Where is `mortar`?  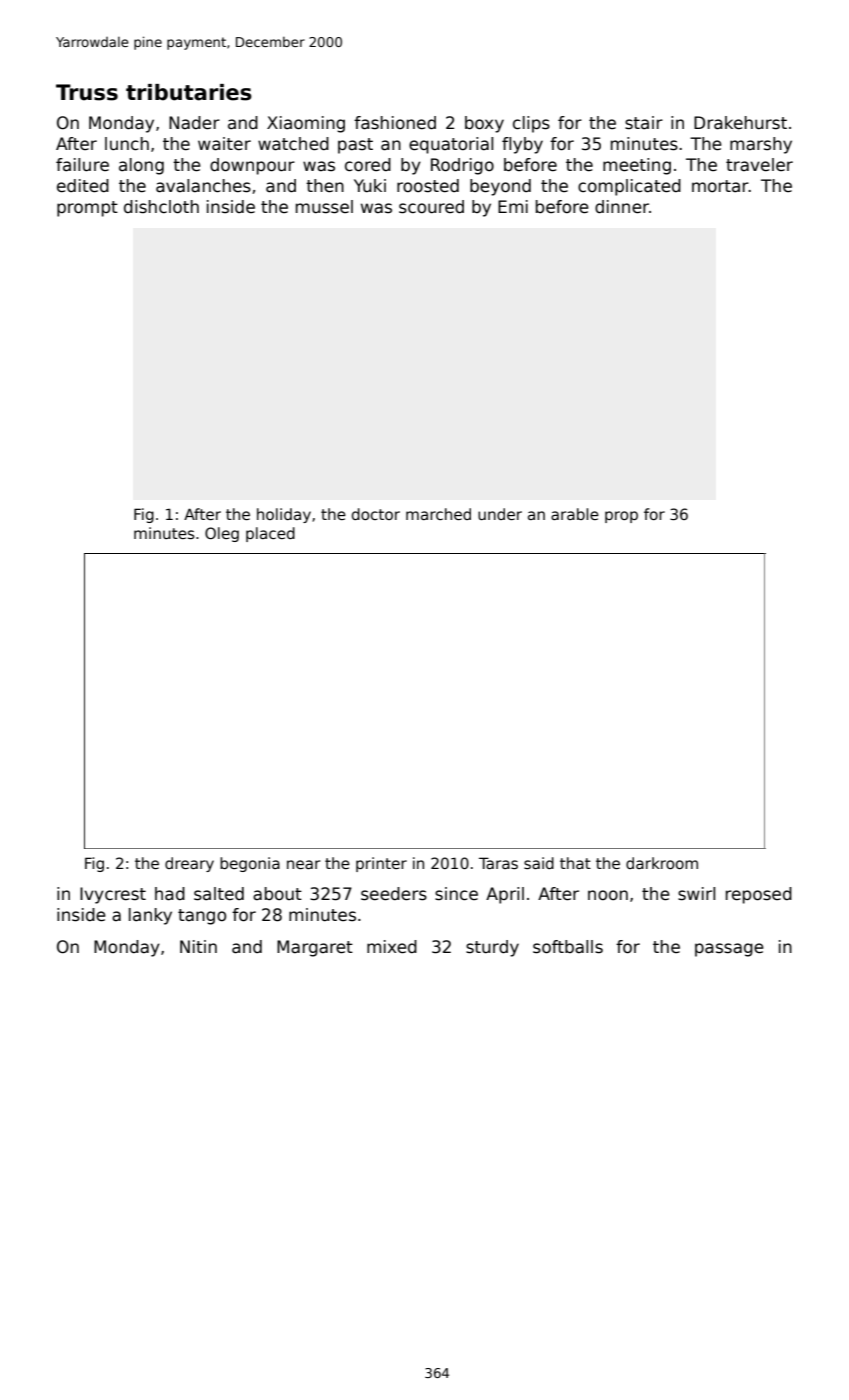
mortar is located at coordinates (720, 186).
